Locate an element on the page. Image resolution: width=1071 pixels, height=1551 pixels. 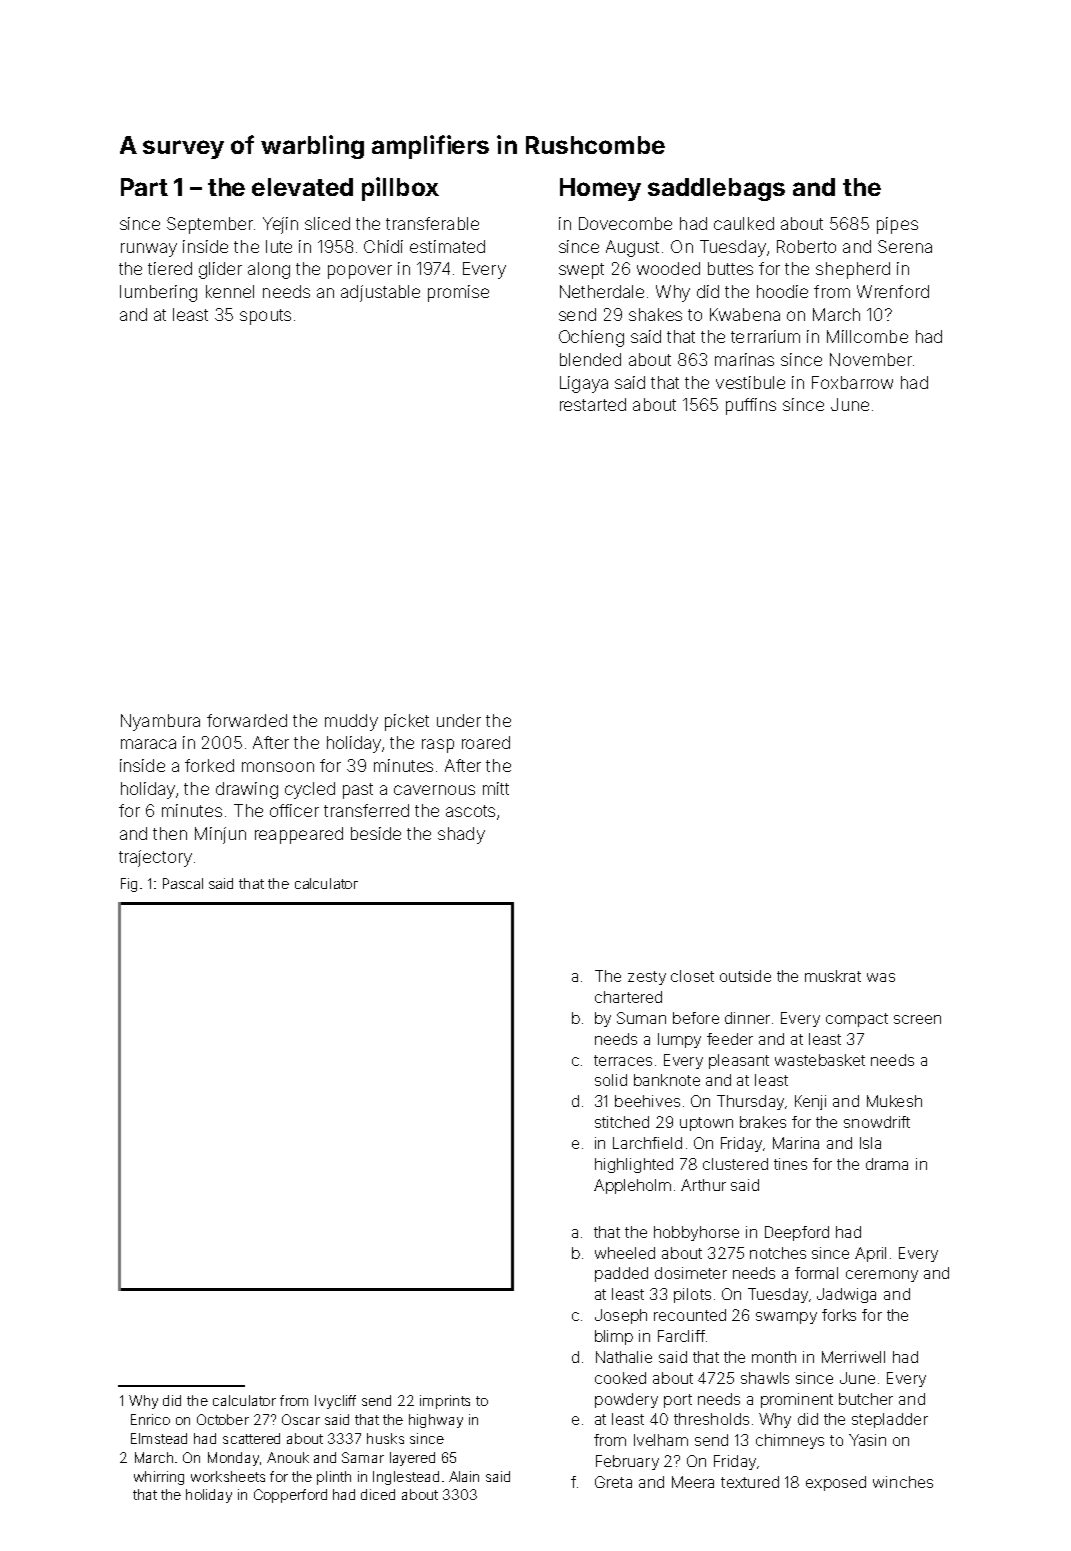
outside is located at coordinates (745, 976).
